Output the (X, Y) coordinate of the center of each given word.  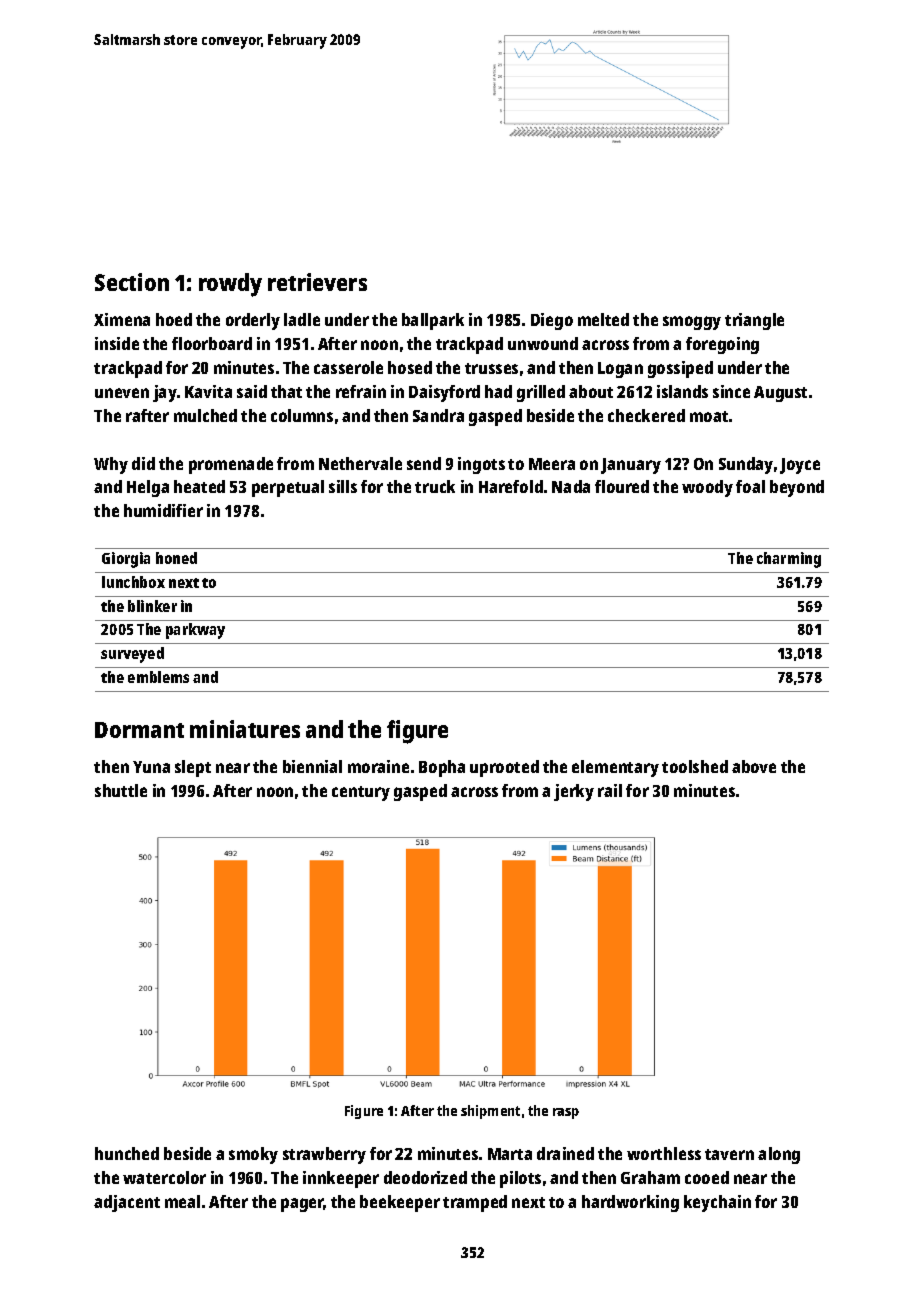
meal (182, 1201)
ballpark (433, 321)
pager (302, 1205)
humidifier (163, 510)
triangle (754, 321)
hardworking (630, 1203)
